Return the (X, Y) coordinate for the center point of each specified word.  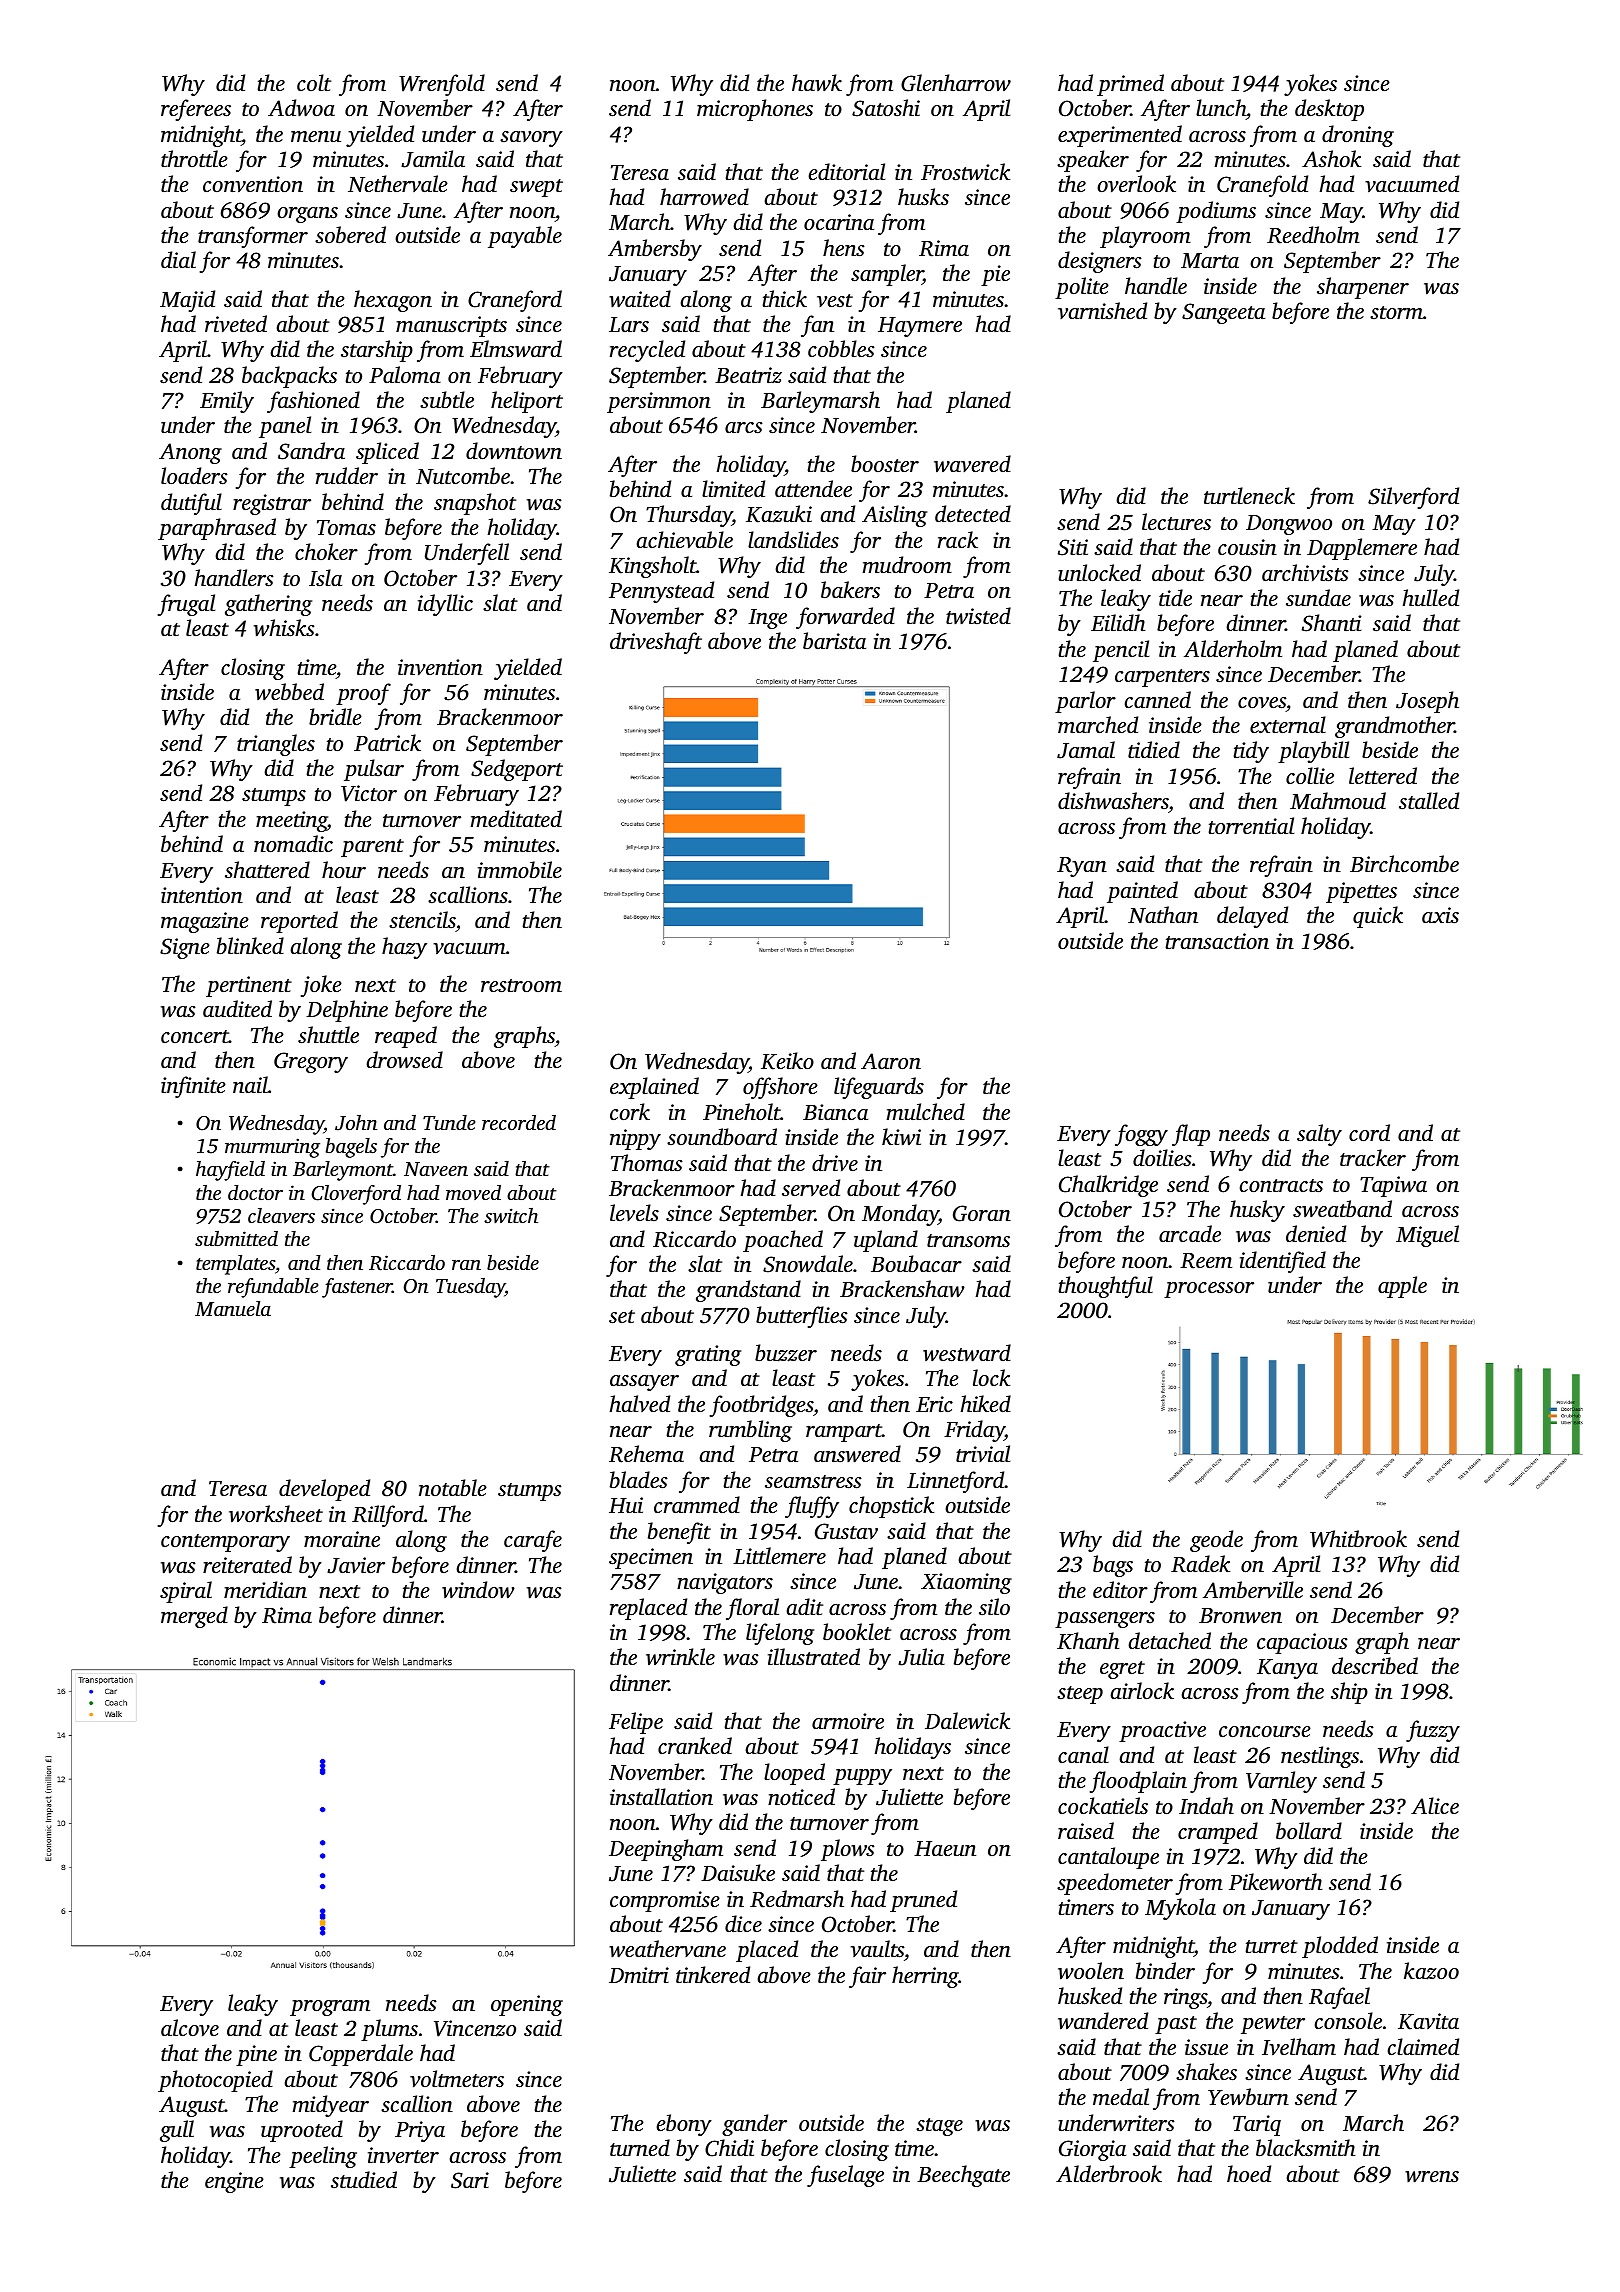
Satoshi (886, 108)
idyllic (445, 605)
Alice (1435, 1805)
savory (531, 139)
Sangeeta (1223, 313)
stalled (1429, 800)
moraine (342, 1539)
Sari (470, 2180)
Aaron (891, 1061)
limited (733, 488)
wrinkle (680, 1657)
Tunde (449, 1122)
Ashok (1331, 158)
